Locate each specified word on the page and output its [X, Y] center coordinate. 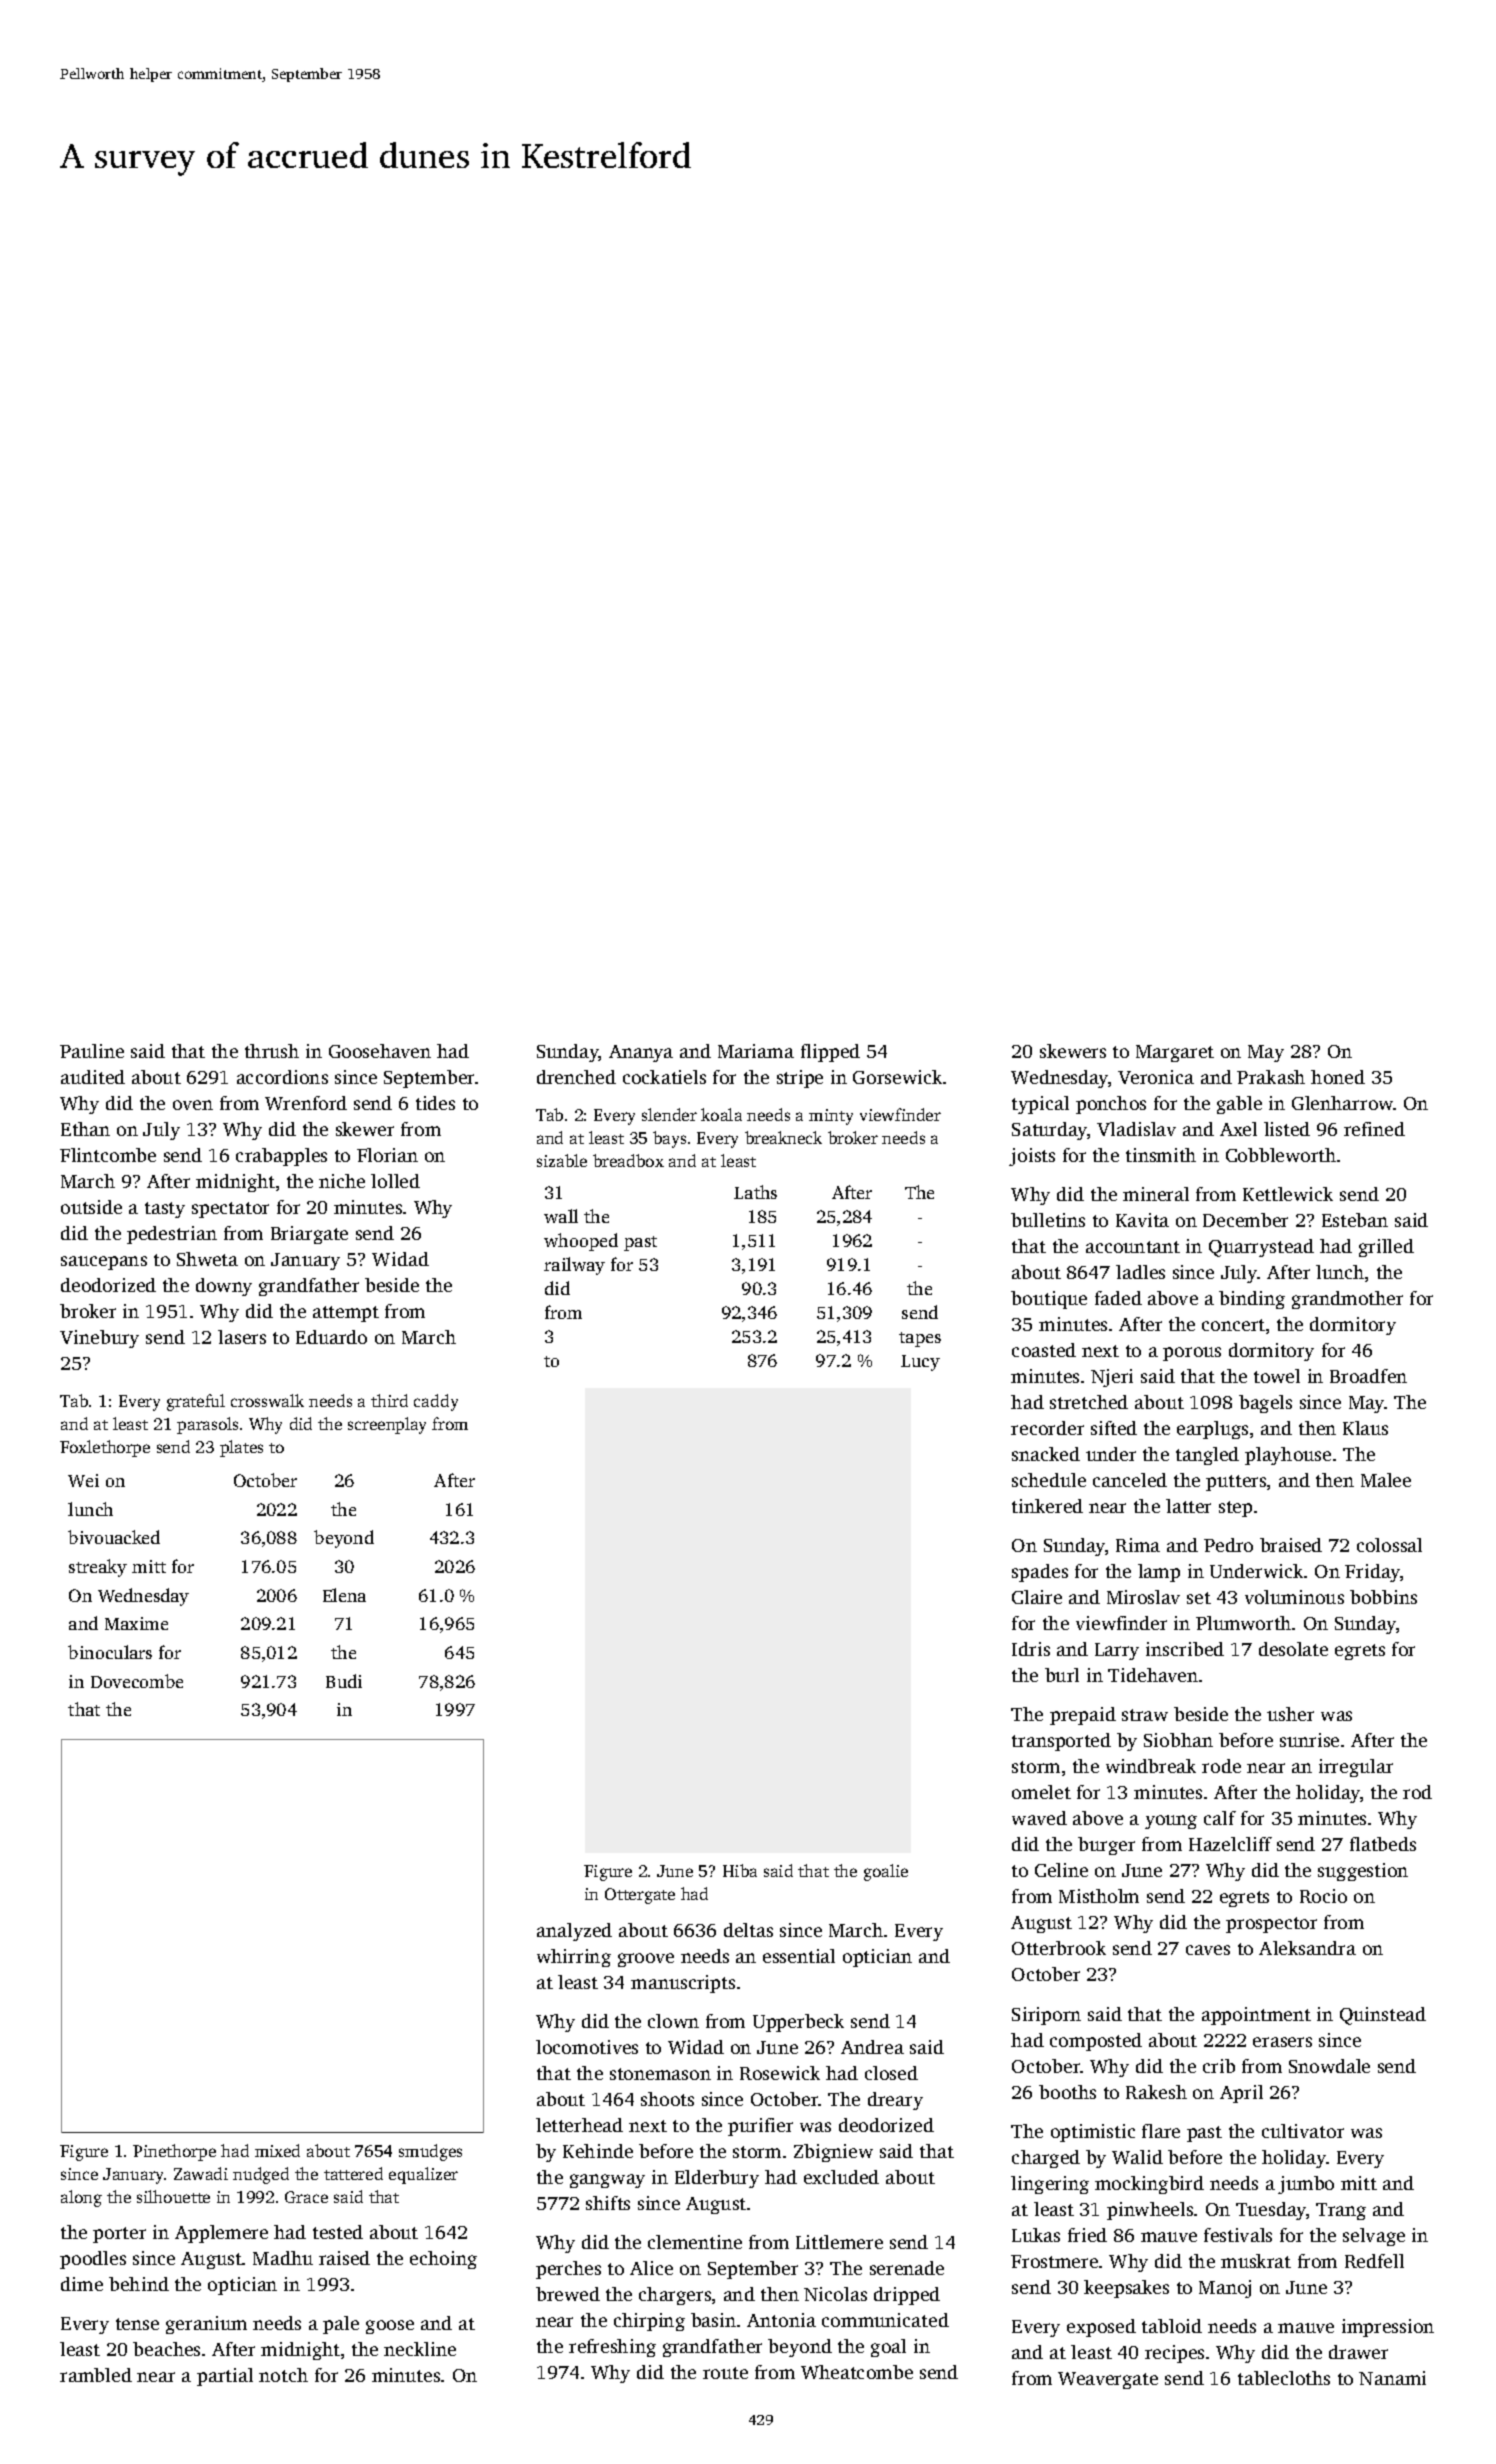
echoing [443, 2260]
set [1199, 1598]
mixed [277, 2150]
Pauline [92, 1051]
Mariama [756, 1051]
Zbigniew [833, 2153]
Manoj [1225, 2289]
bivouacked [114, 1537]
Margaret [1175, 1053]
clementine [695, 2242]
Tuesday [1271, 2211]
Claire [1037, 1597]
